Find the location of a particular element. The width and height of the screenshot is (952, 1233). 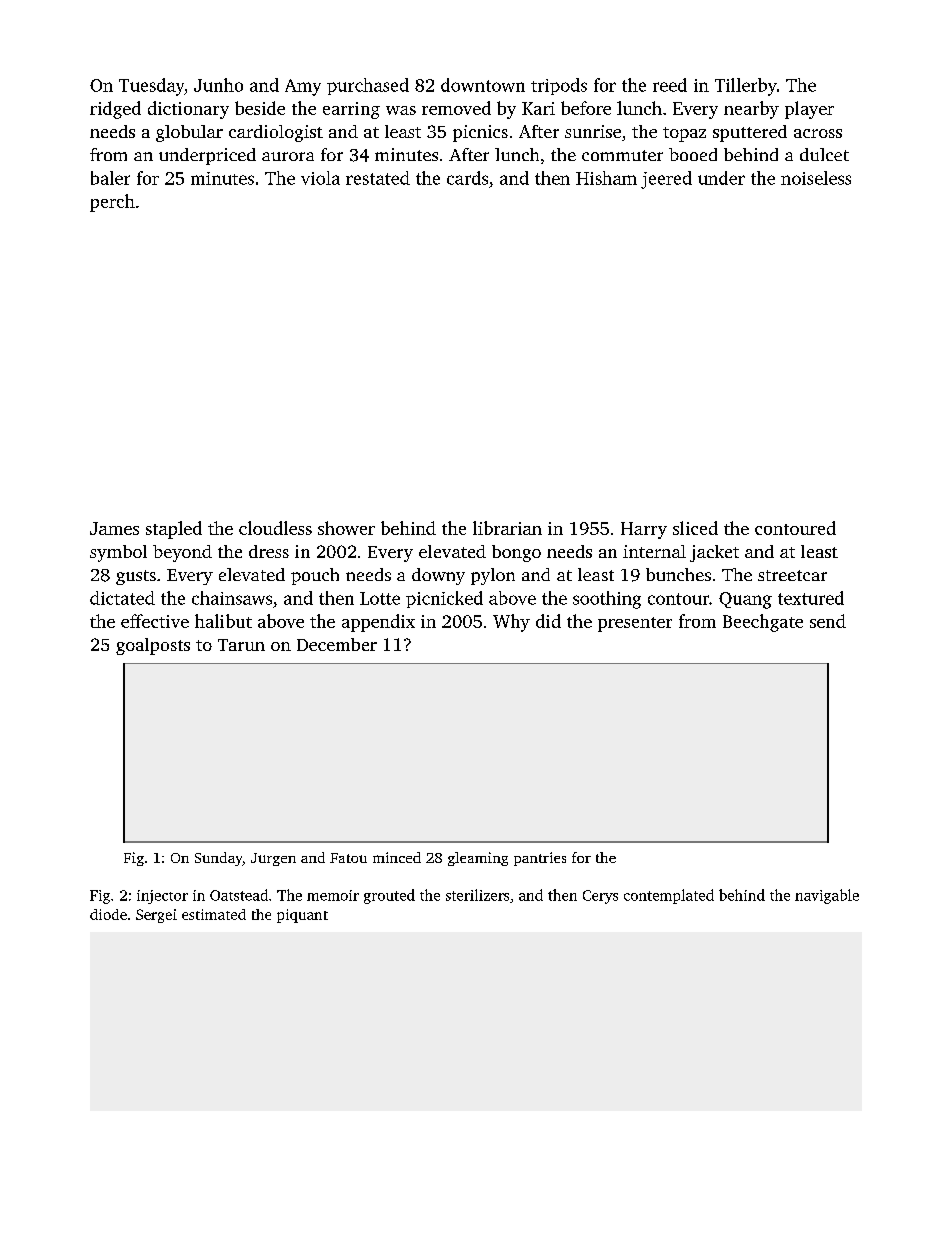

viola is located at coordinates (320, 178).
